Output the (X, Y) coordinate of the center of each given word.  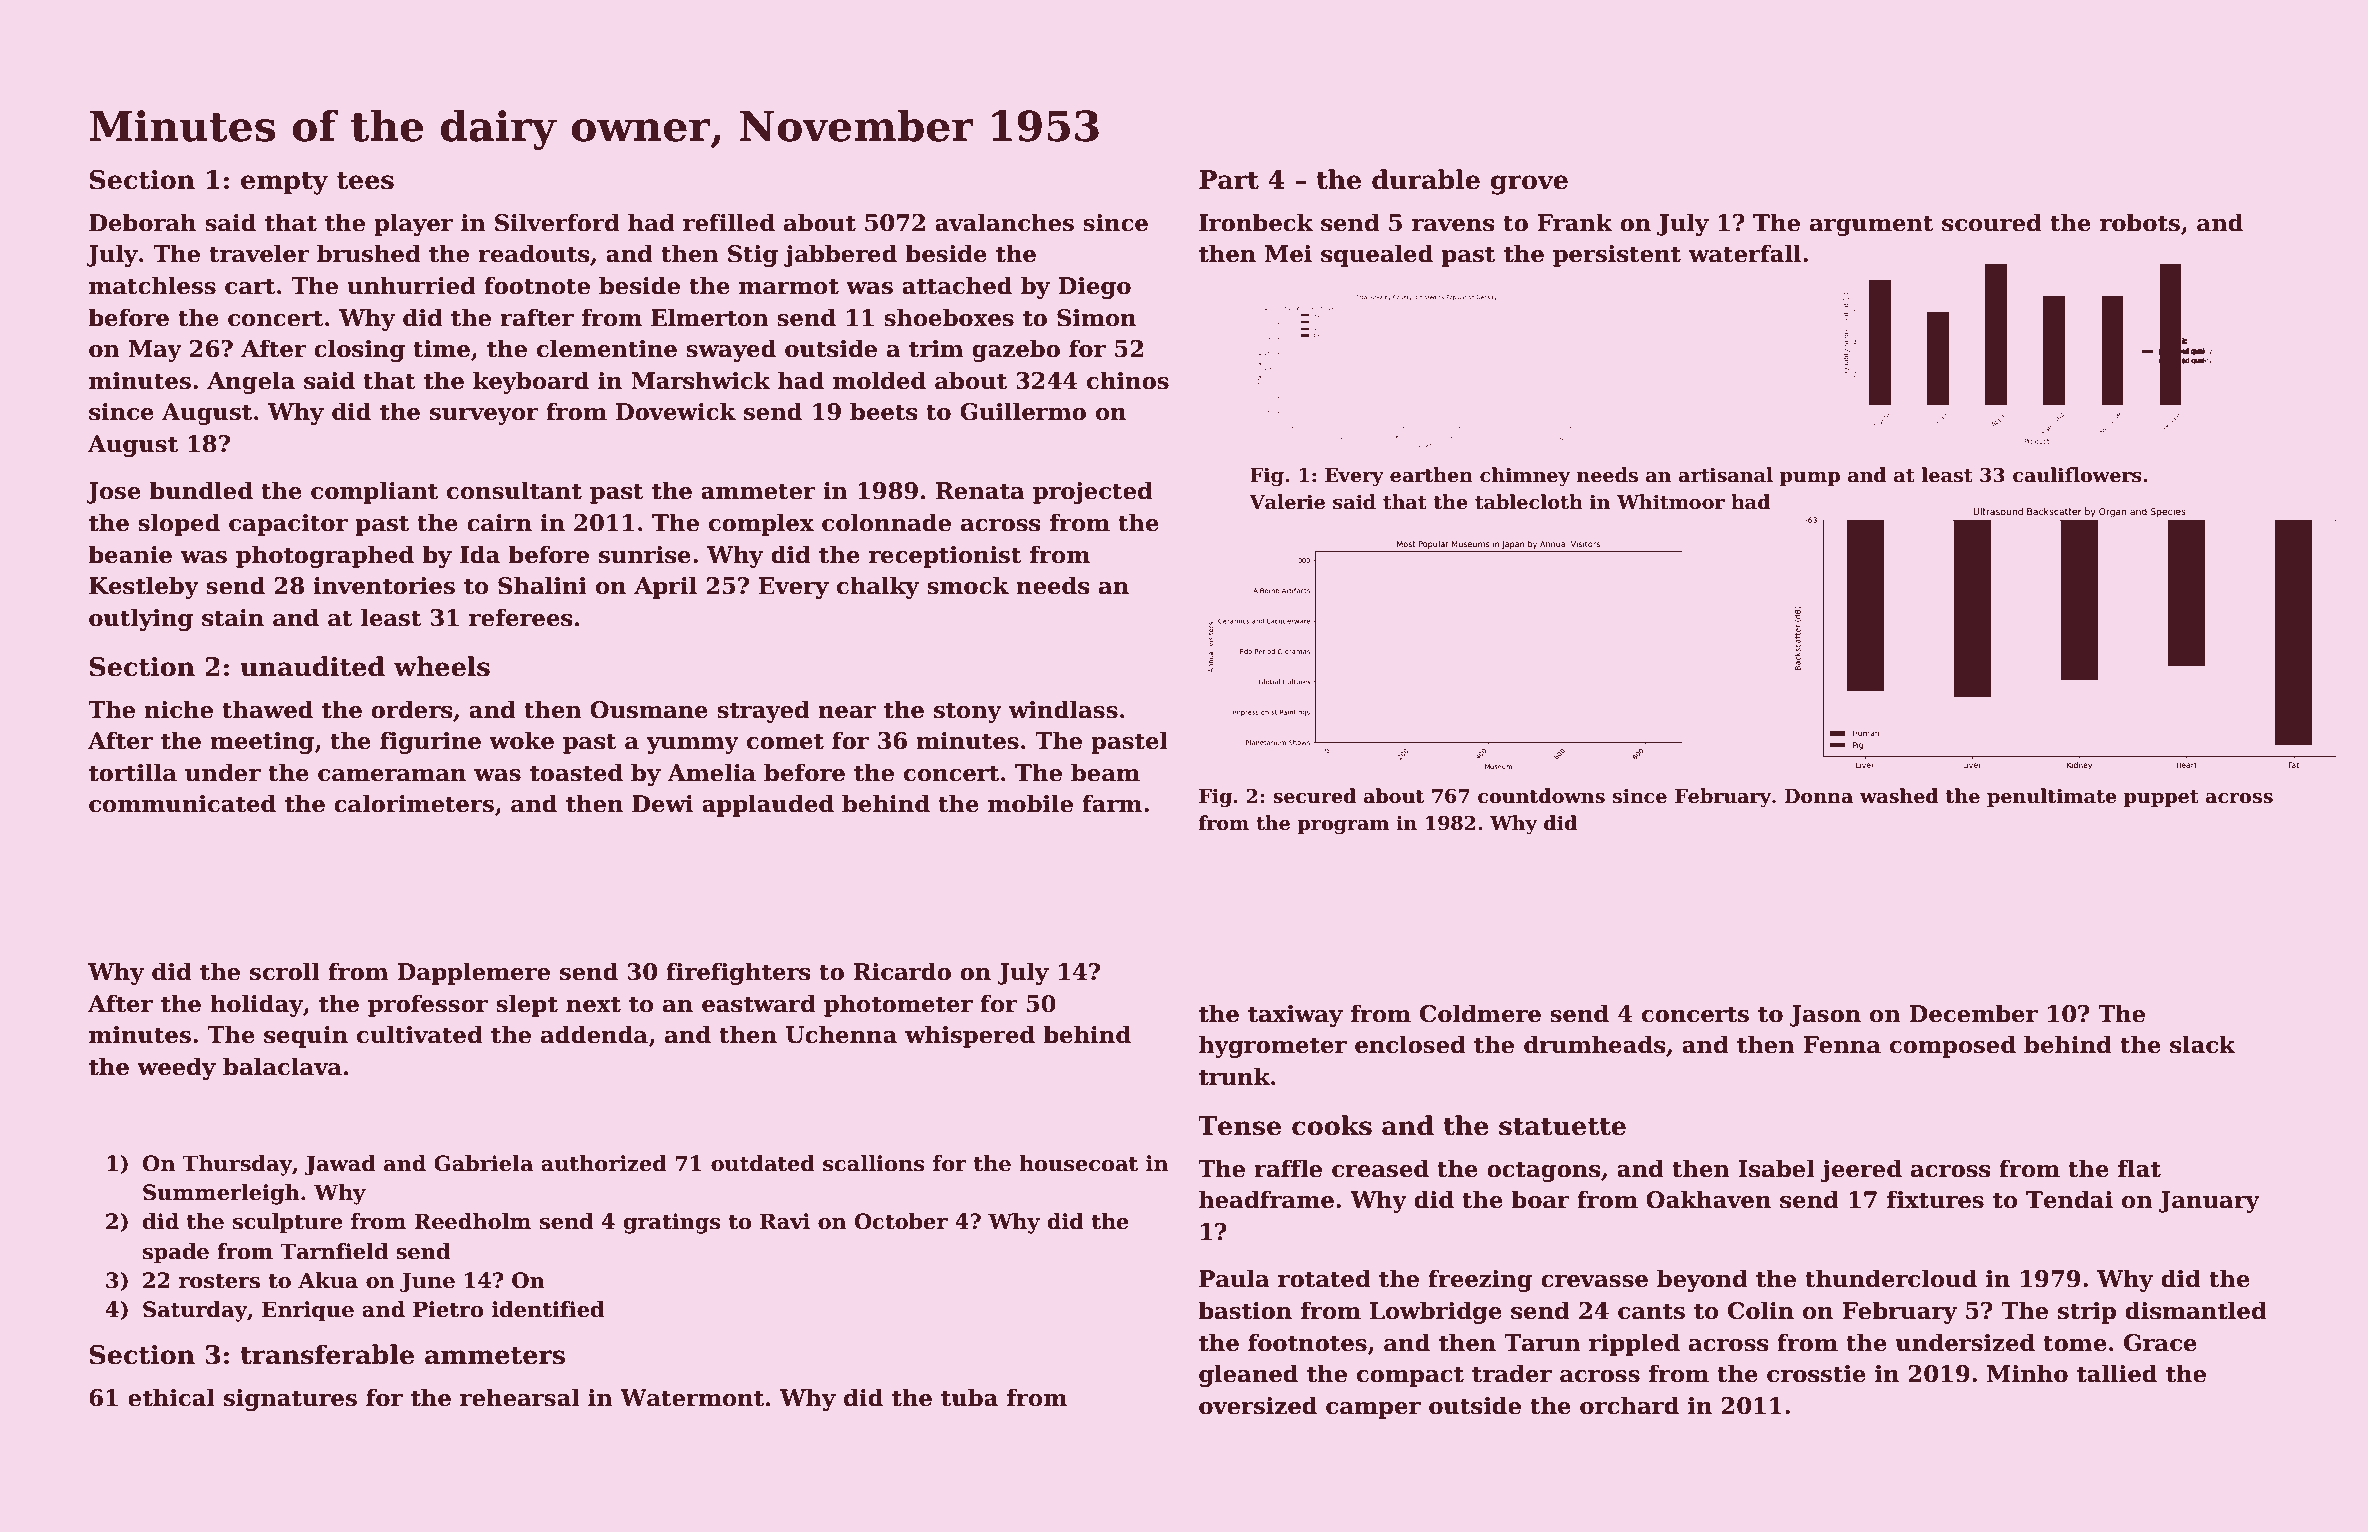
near (847, 712)
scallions (874, 1163)
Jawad (340, 1165)
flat (2139, 1168)
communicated (182, 803)
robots (2140, 222)
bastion (1245, 1310)
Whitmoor (1671, 502)
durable (1426, 179)
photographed (325, 556)
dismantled (2196, 1310)
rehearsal (520, 1397)
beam (1105, 772)
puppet (2161, 798)
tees (365, 181)
